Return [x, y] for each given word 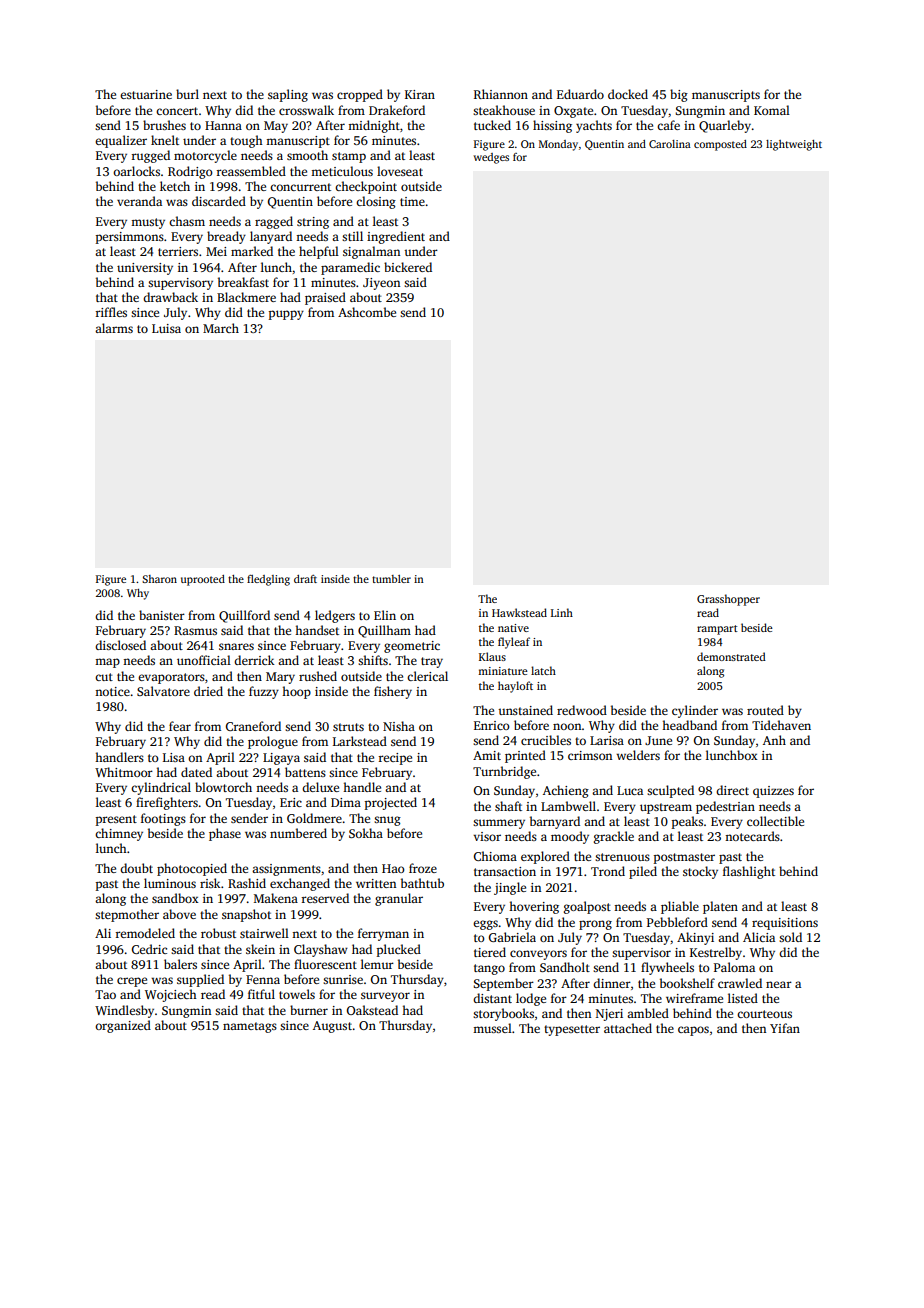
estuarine [146, 94]
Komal [772, 110]
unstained [525, 710]
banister [162, 615]
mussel [492, 1028]
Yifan [785, 1028]
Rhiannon [501, 94]
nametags [250, 1027]
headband [689, 725]
